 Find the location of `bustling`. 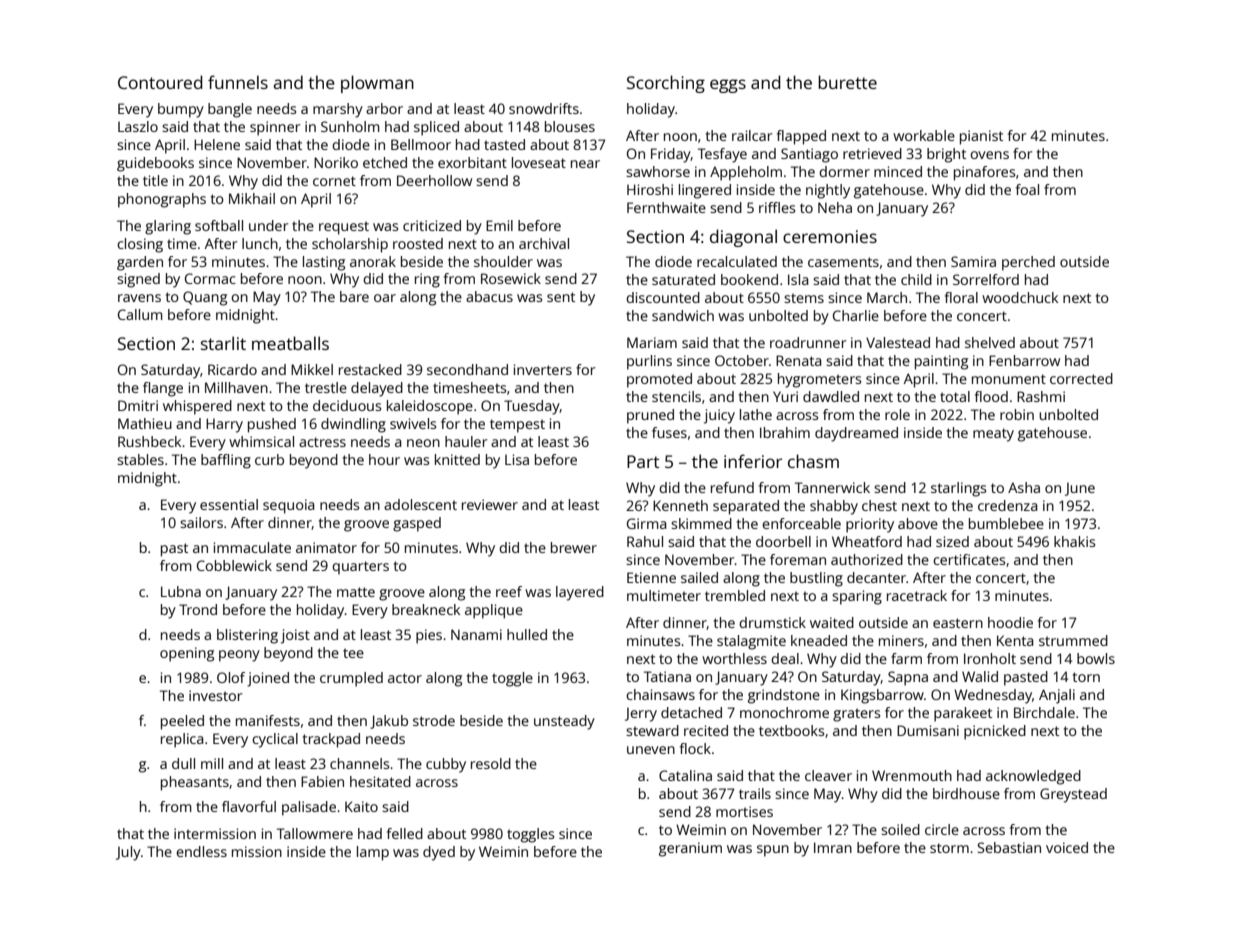

bustling is located at coordinates (816, 579).
